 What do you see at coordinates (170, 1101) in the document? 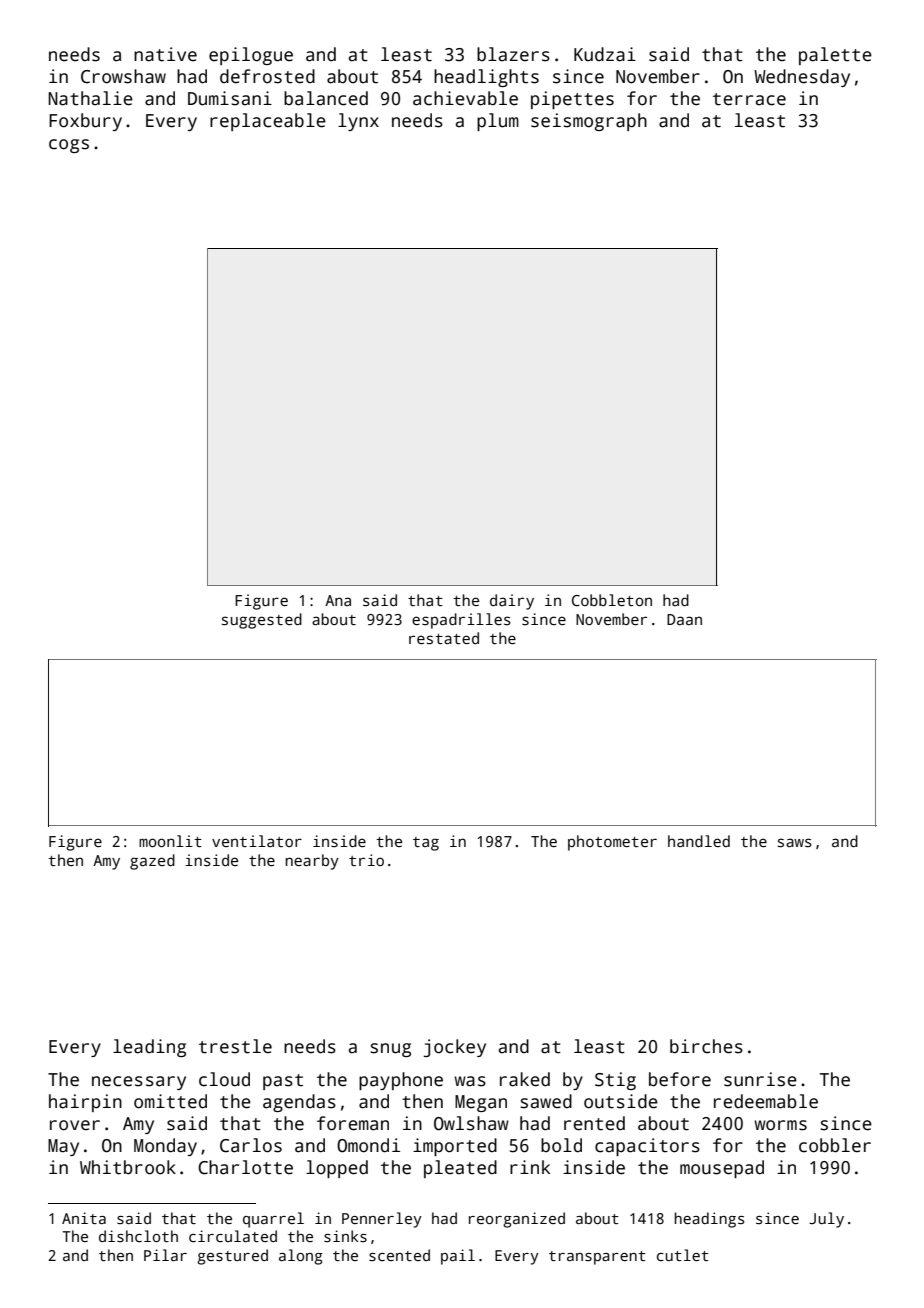
I see `omitted` at bounding box center [170, 1101].
